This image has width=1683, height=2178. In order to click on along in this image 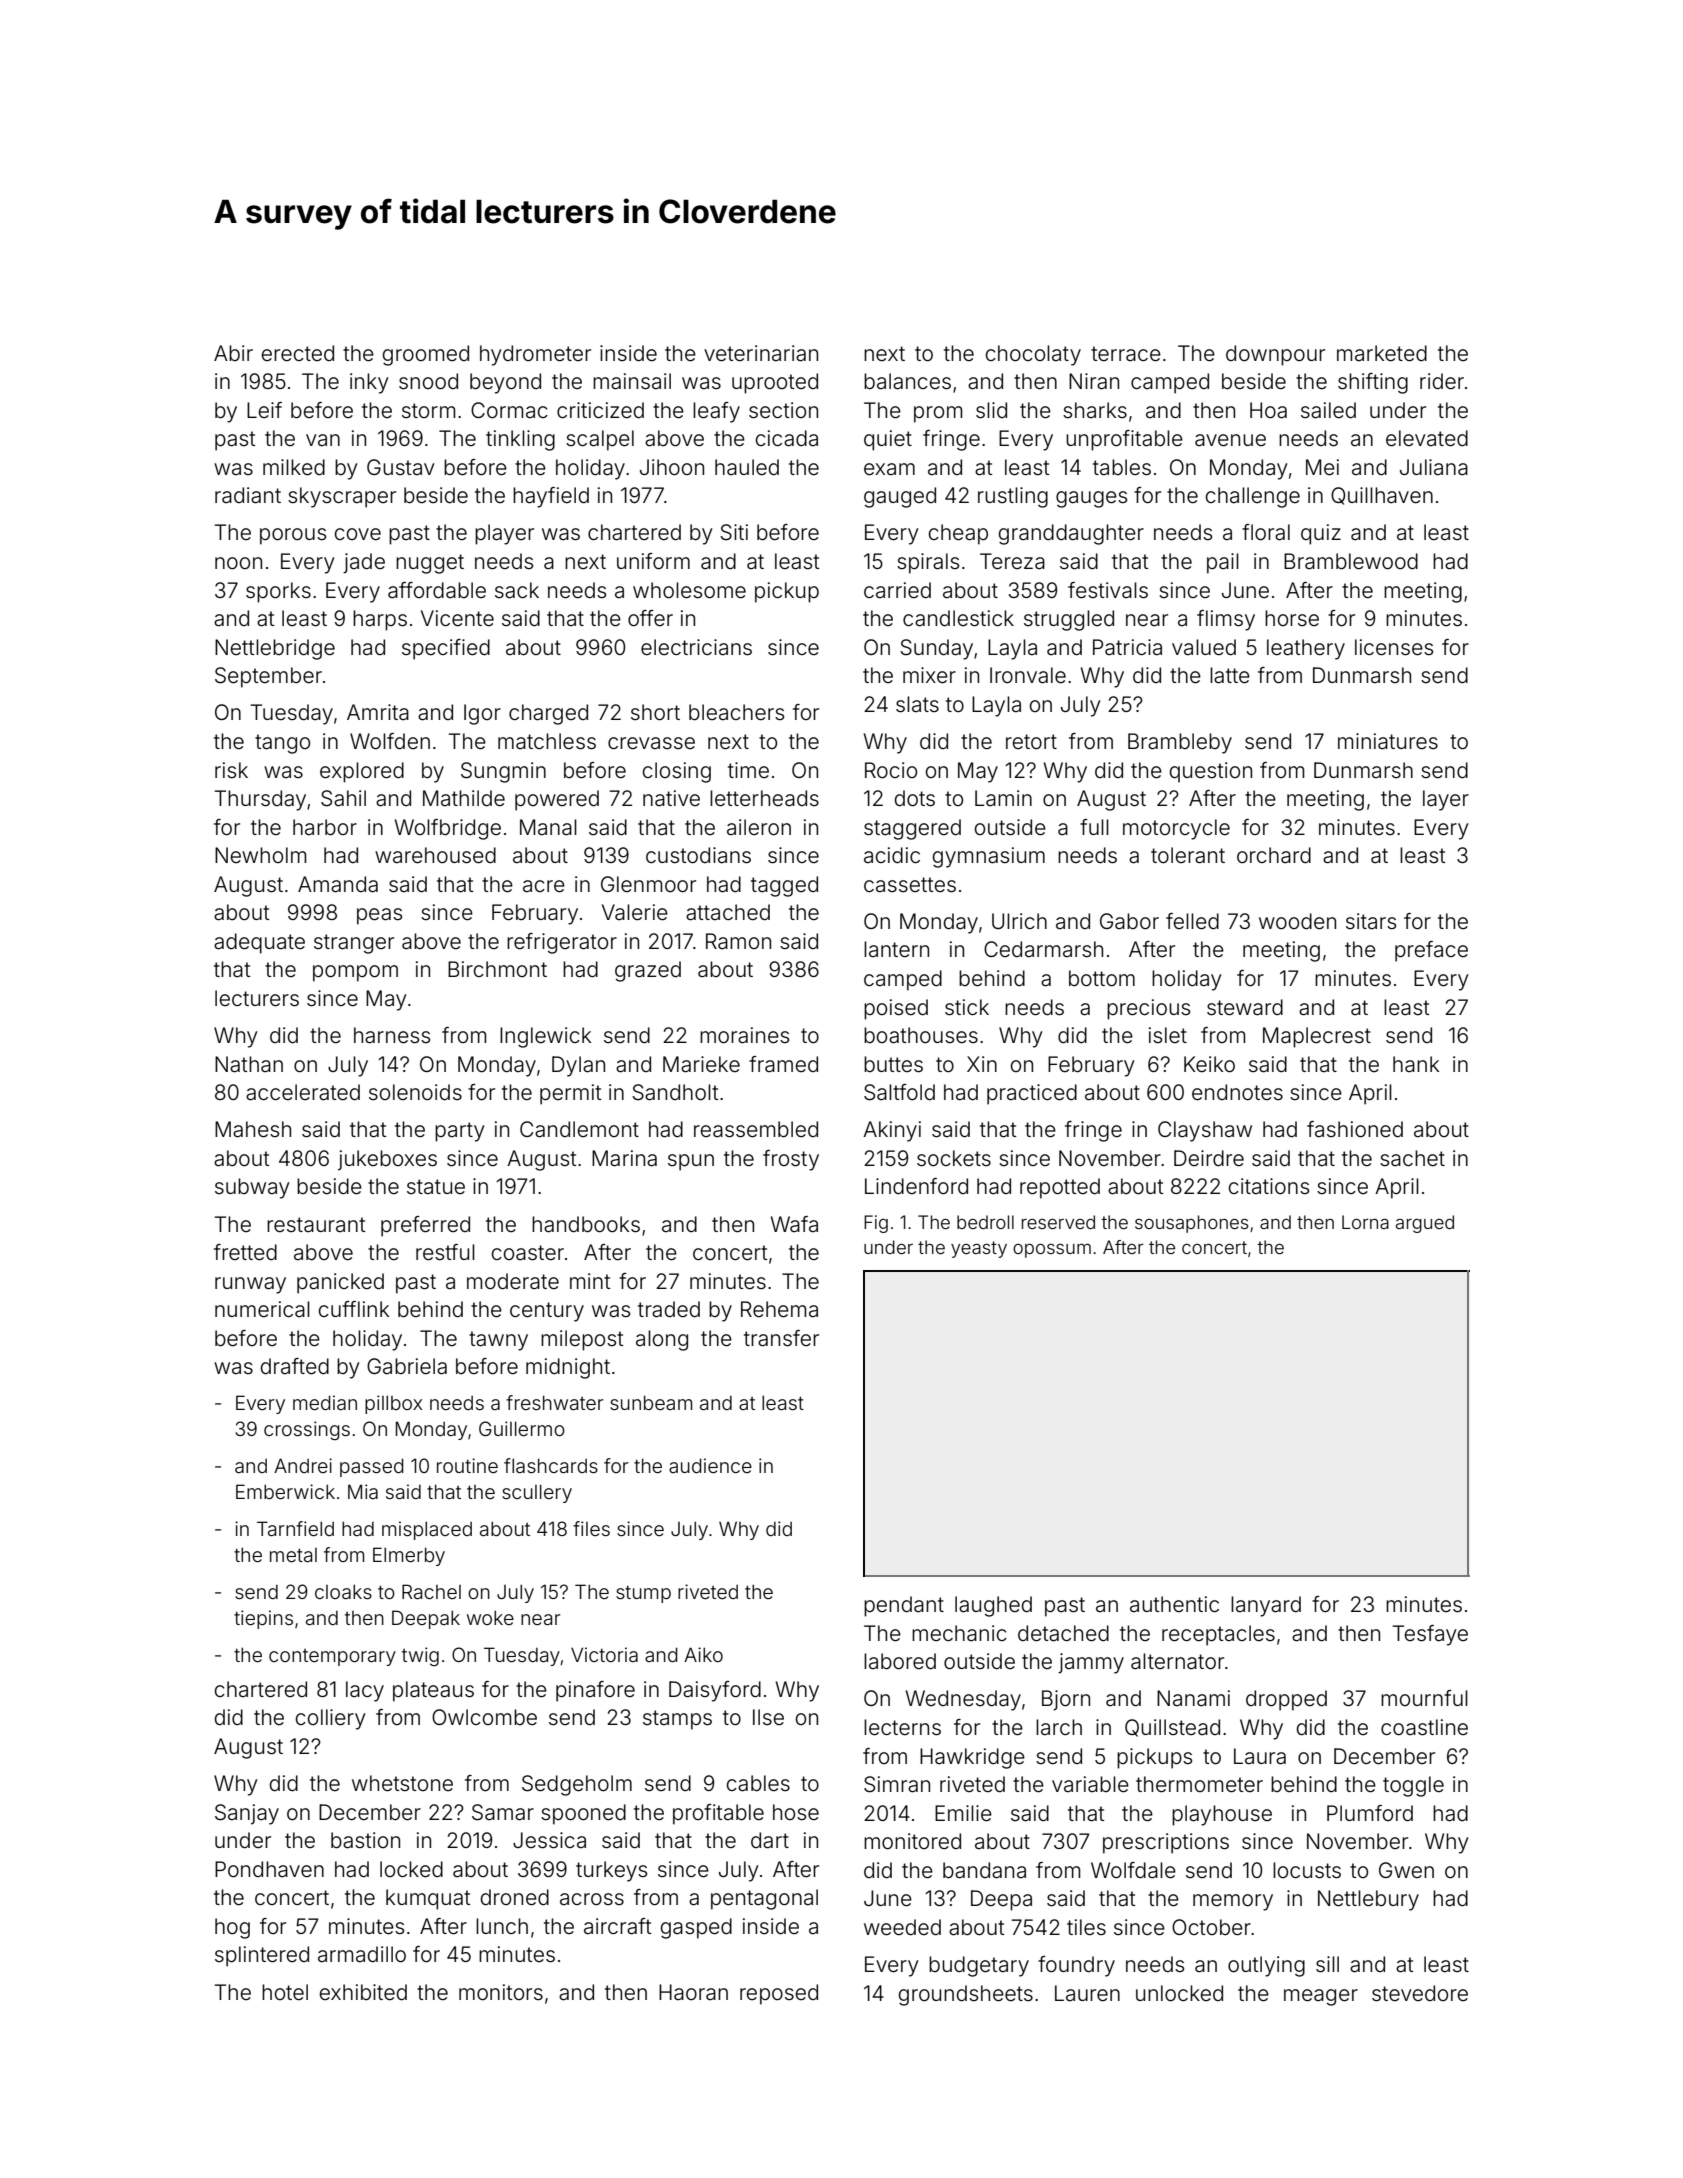, I will do `click(662, 1340)`.
